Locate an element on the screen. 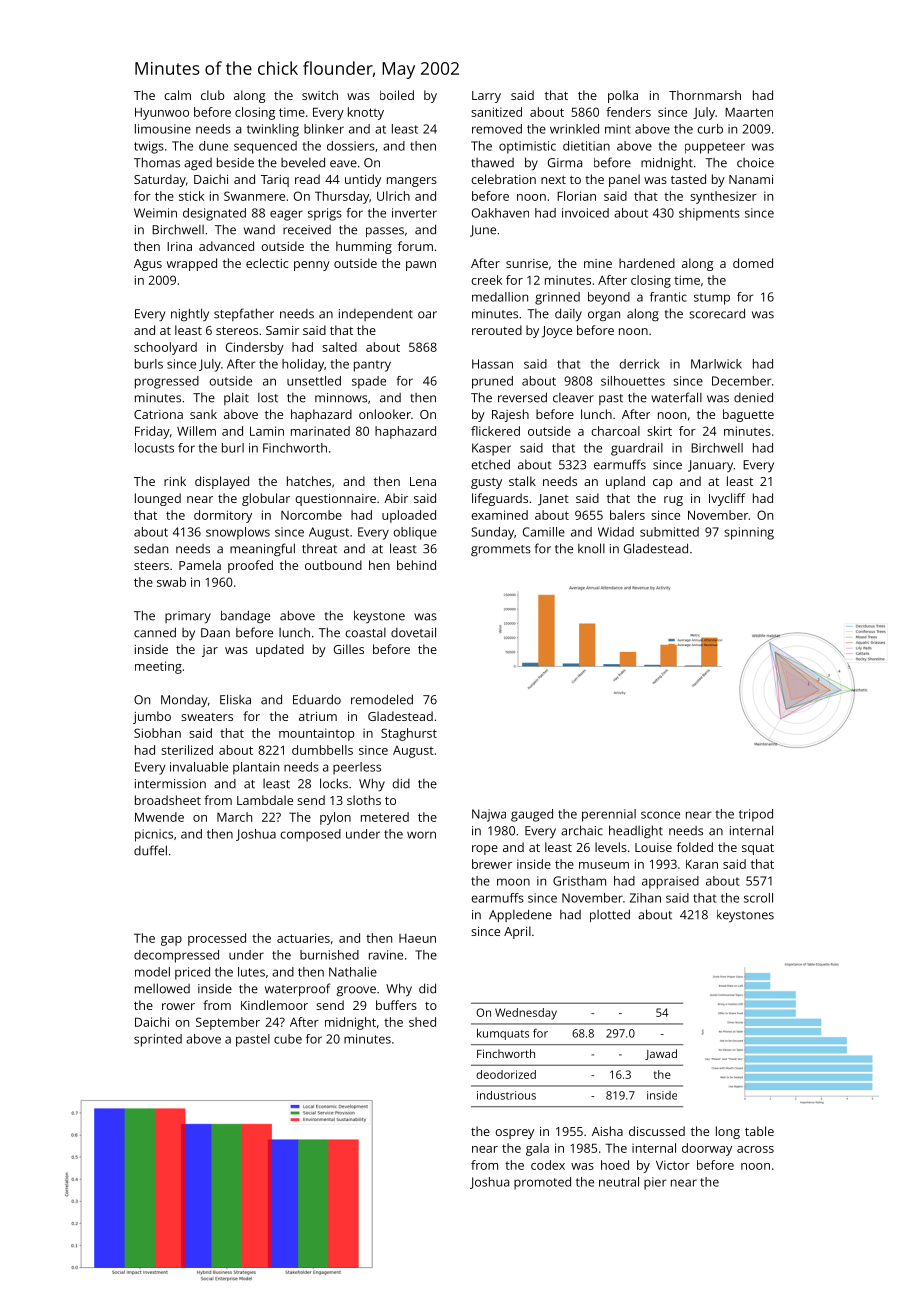 This screenshot has height=1316, width=908. Haeun is located at coordinates (417, 938).
